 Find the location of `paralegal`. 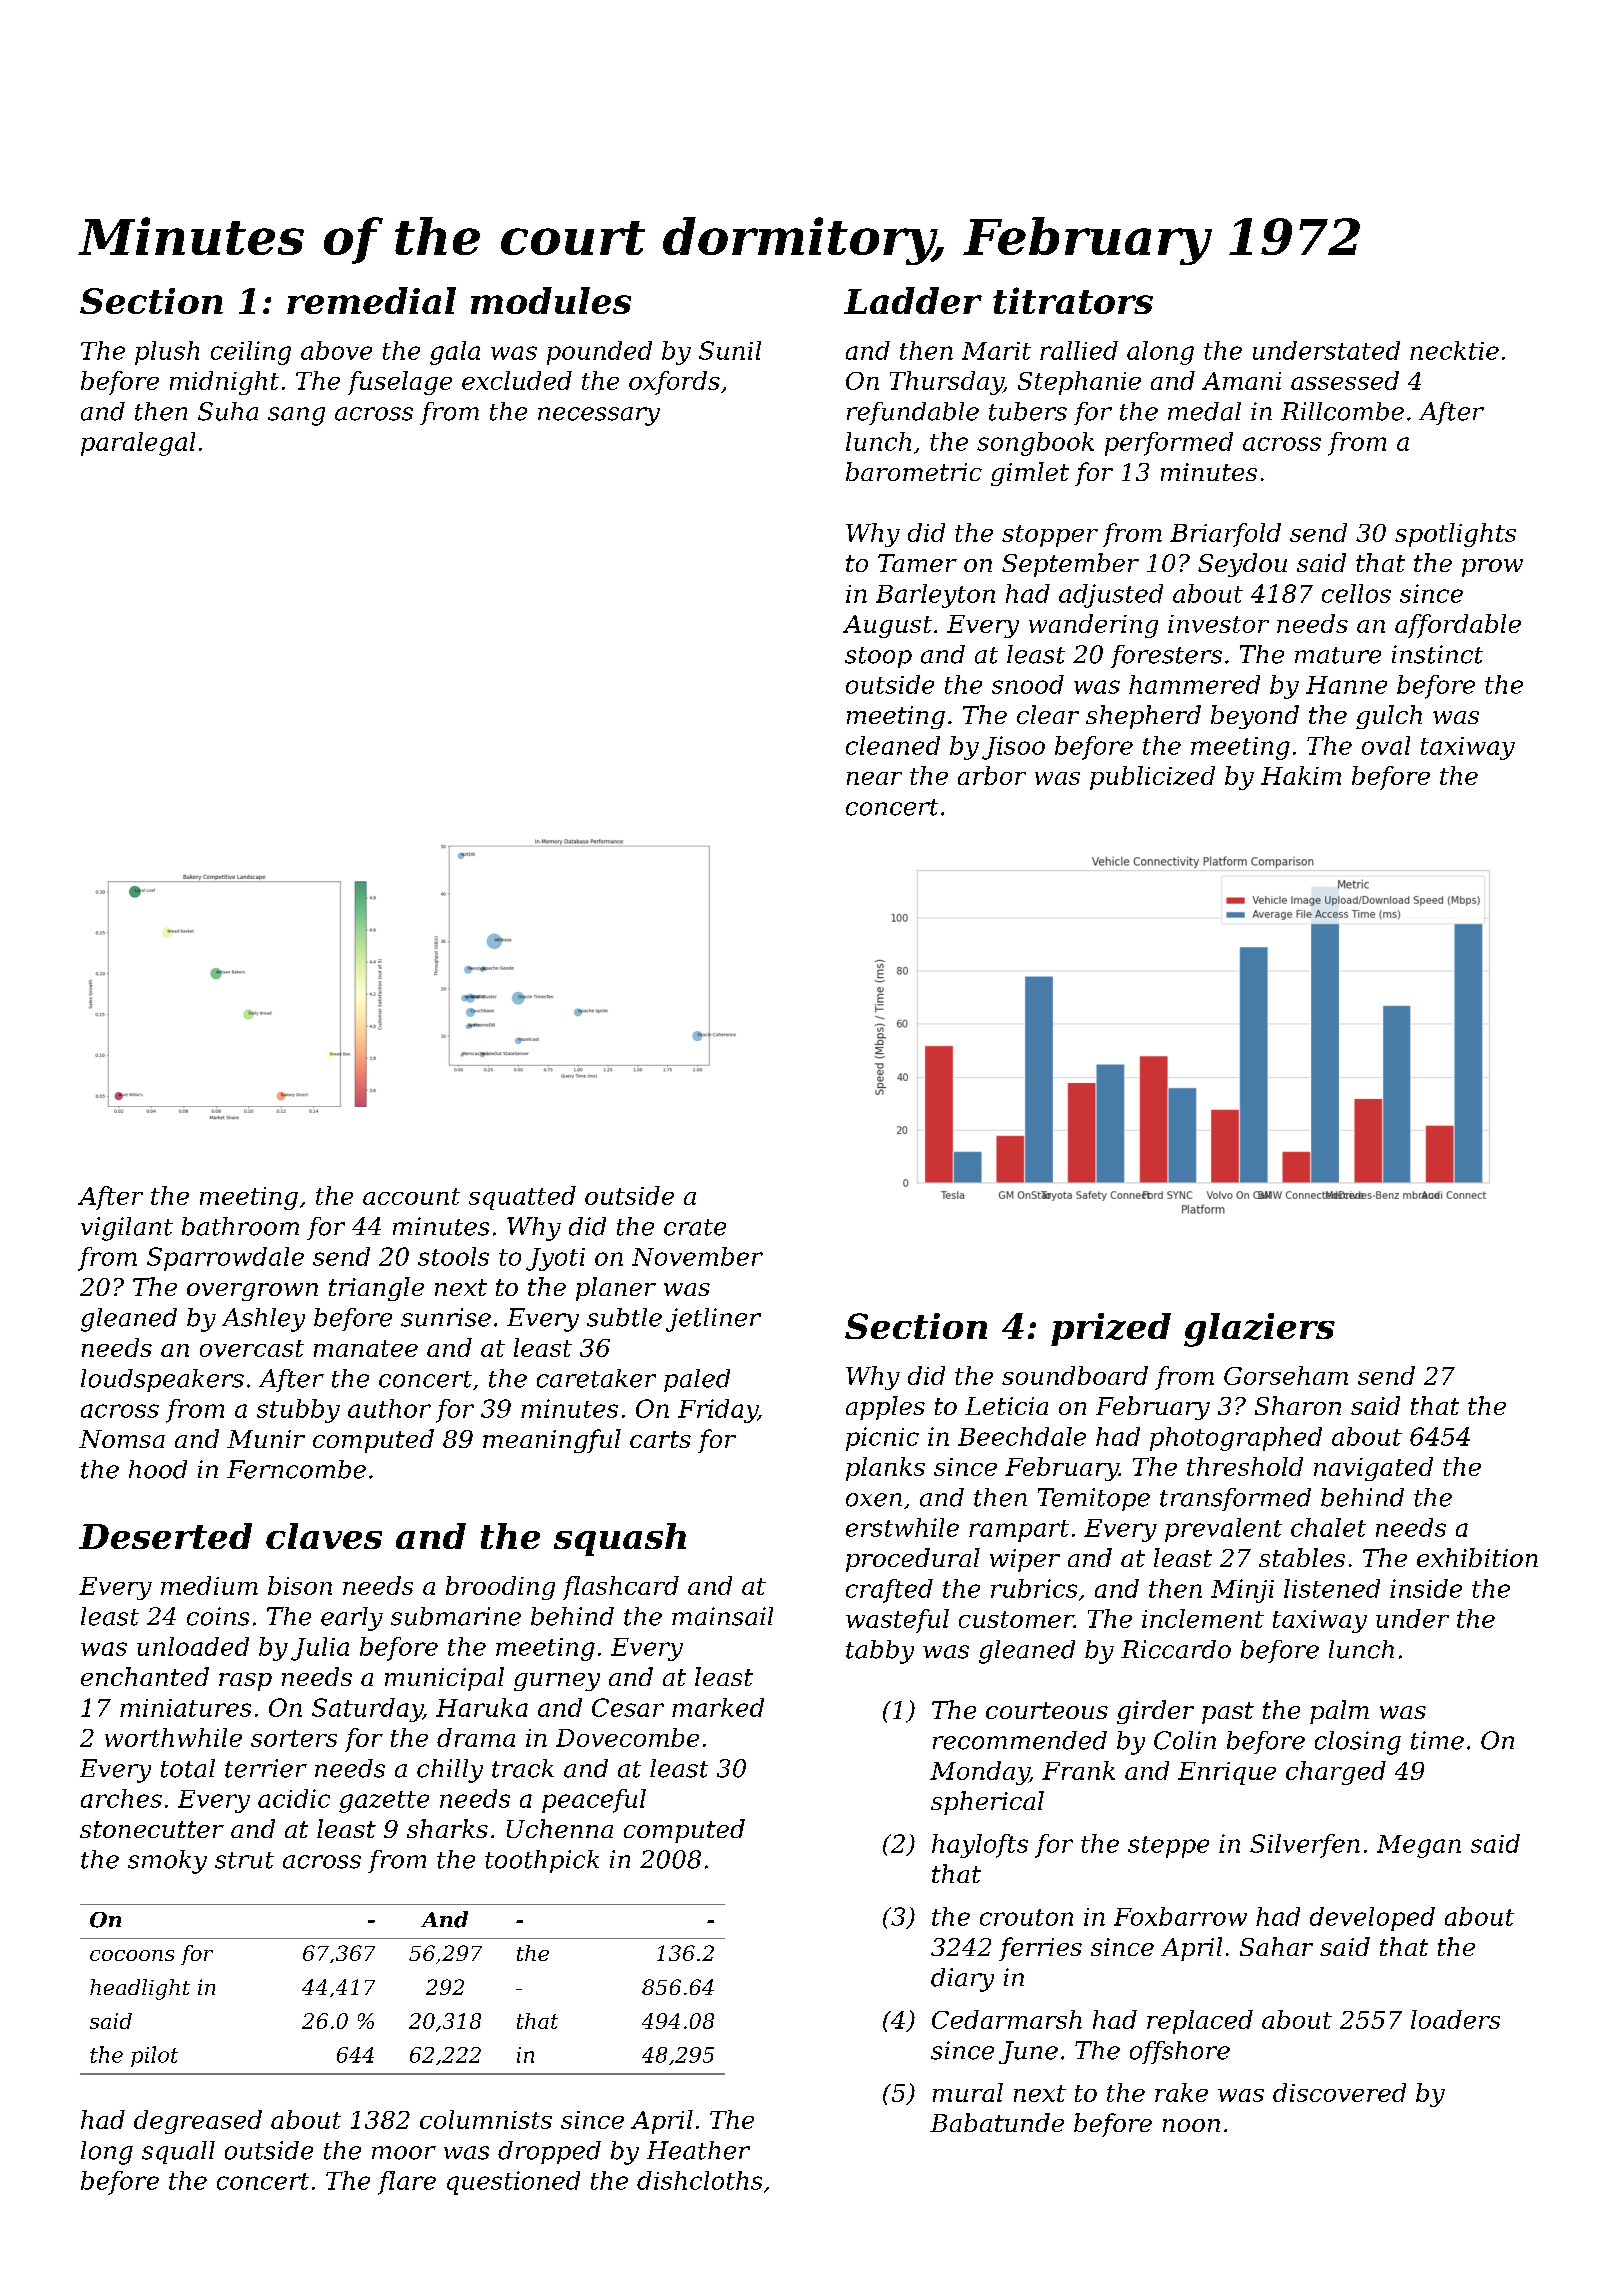

paralegal is located at coordinates (138, 444).
